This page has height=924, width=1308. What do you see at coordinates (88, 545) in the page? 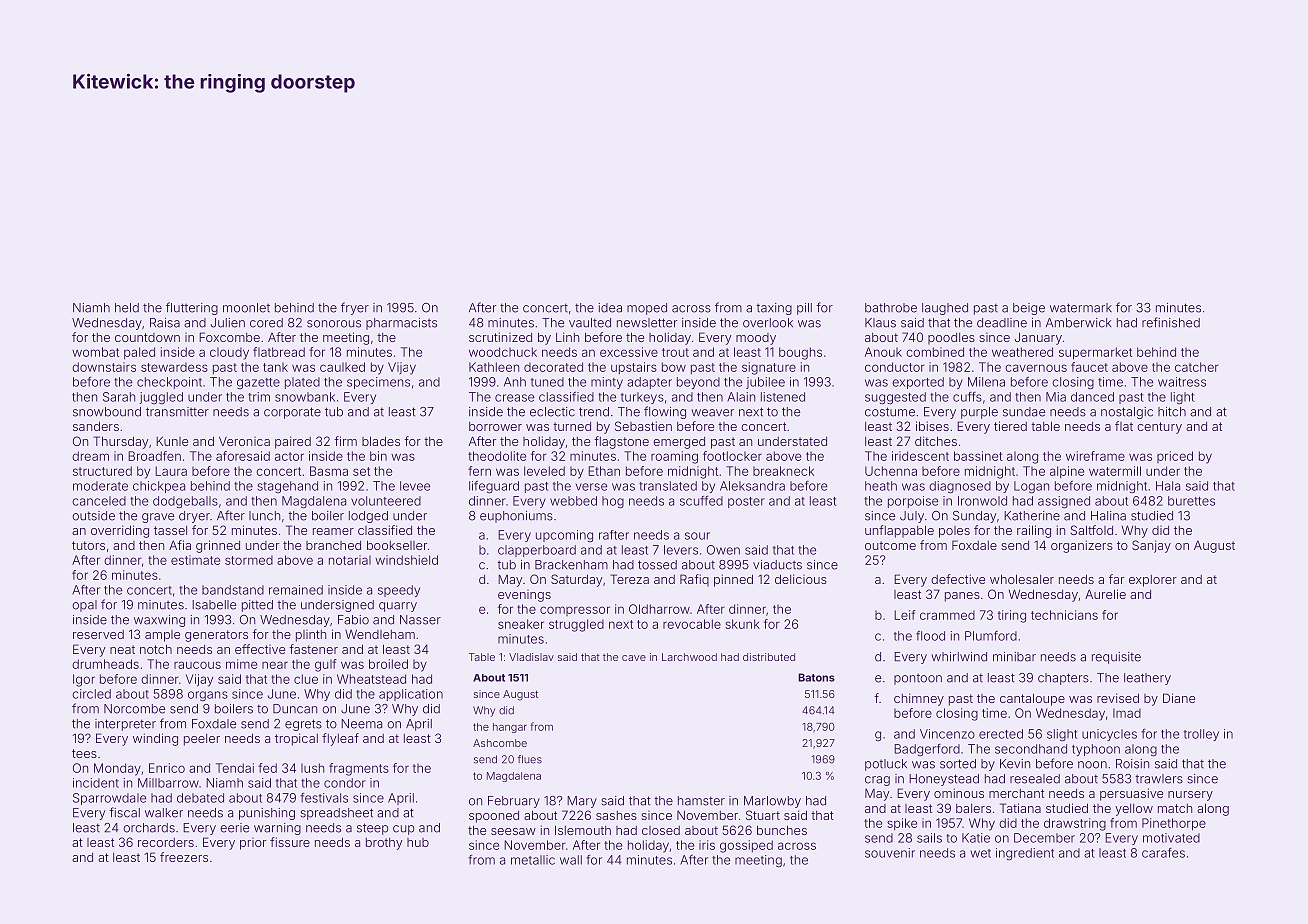
I see `tutors` at bounding box center [88, 545].
